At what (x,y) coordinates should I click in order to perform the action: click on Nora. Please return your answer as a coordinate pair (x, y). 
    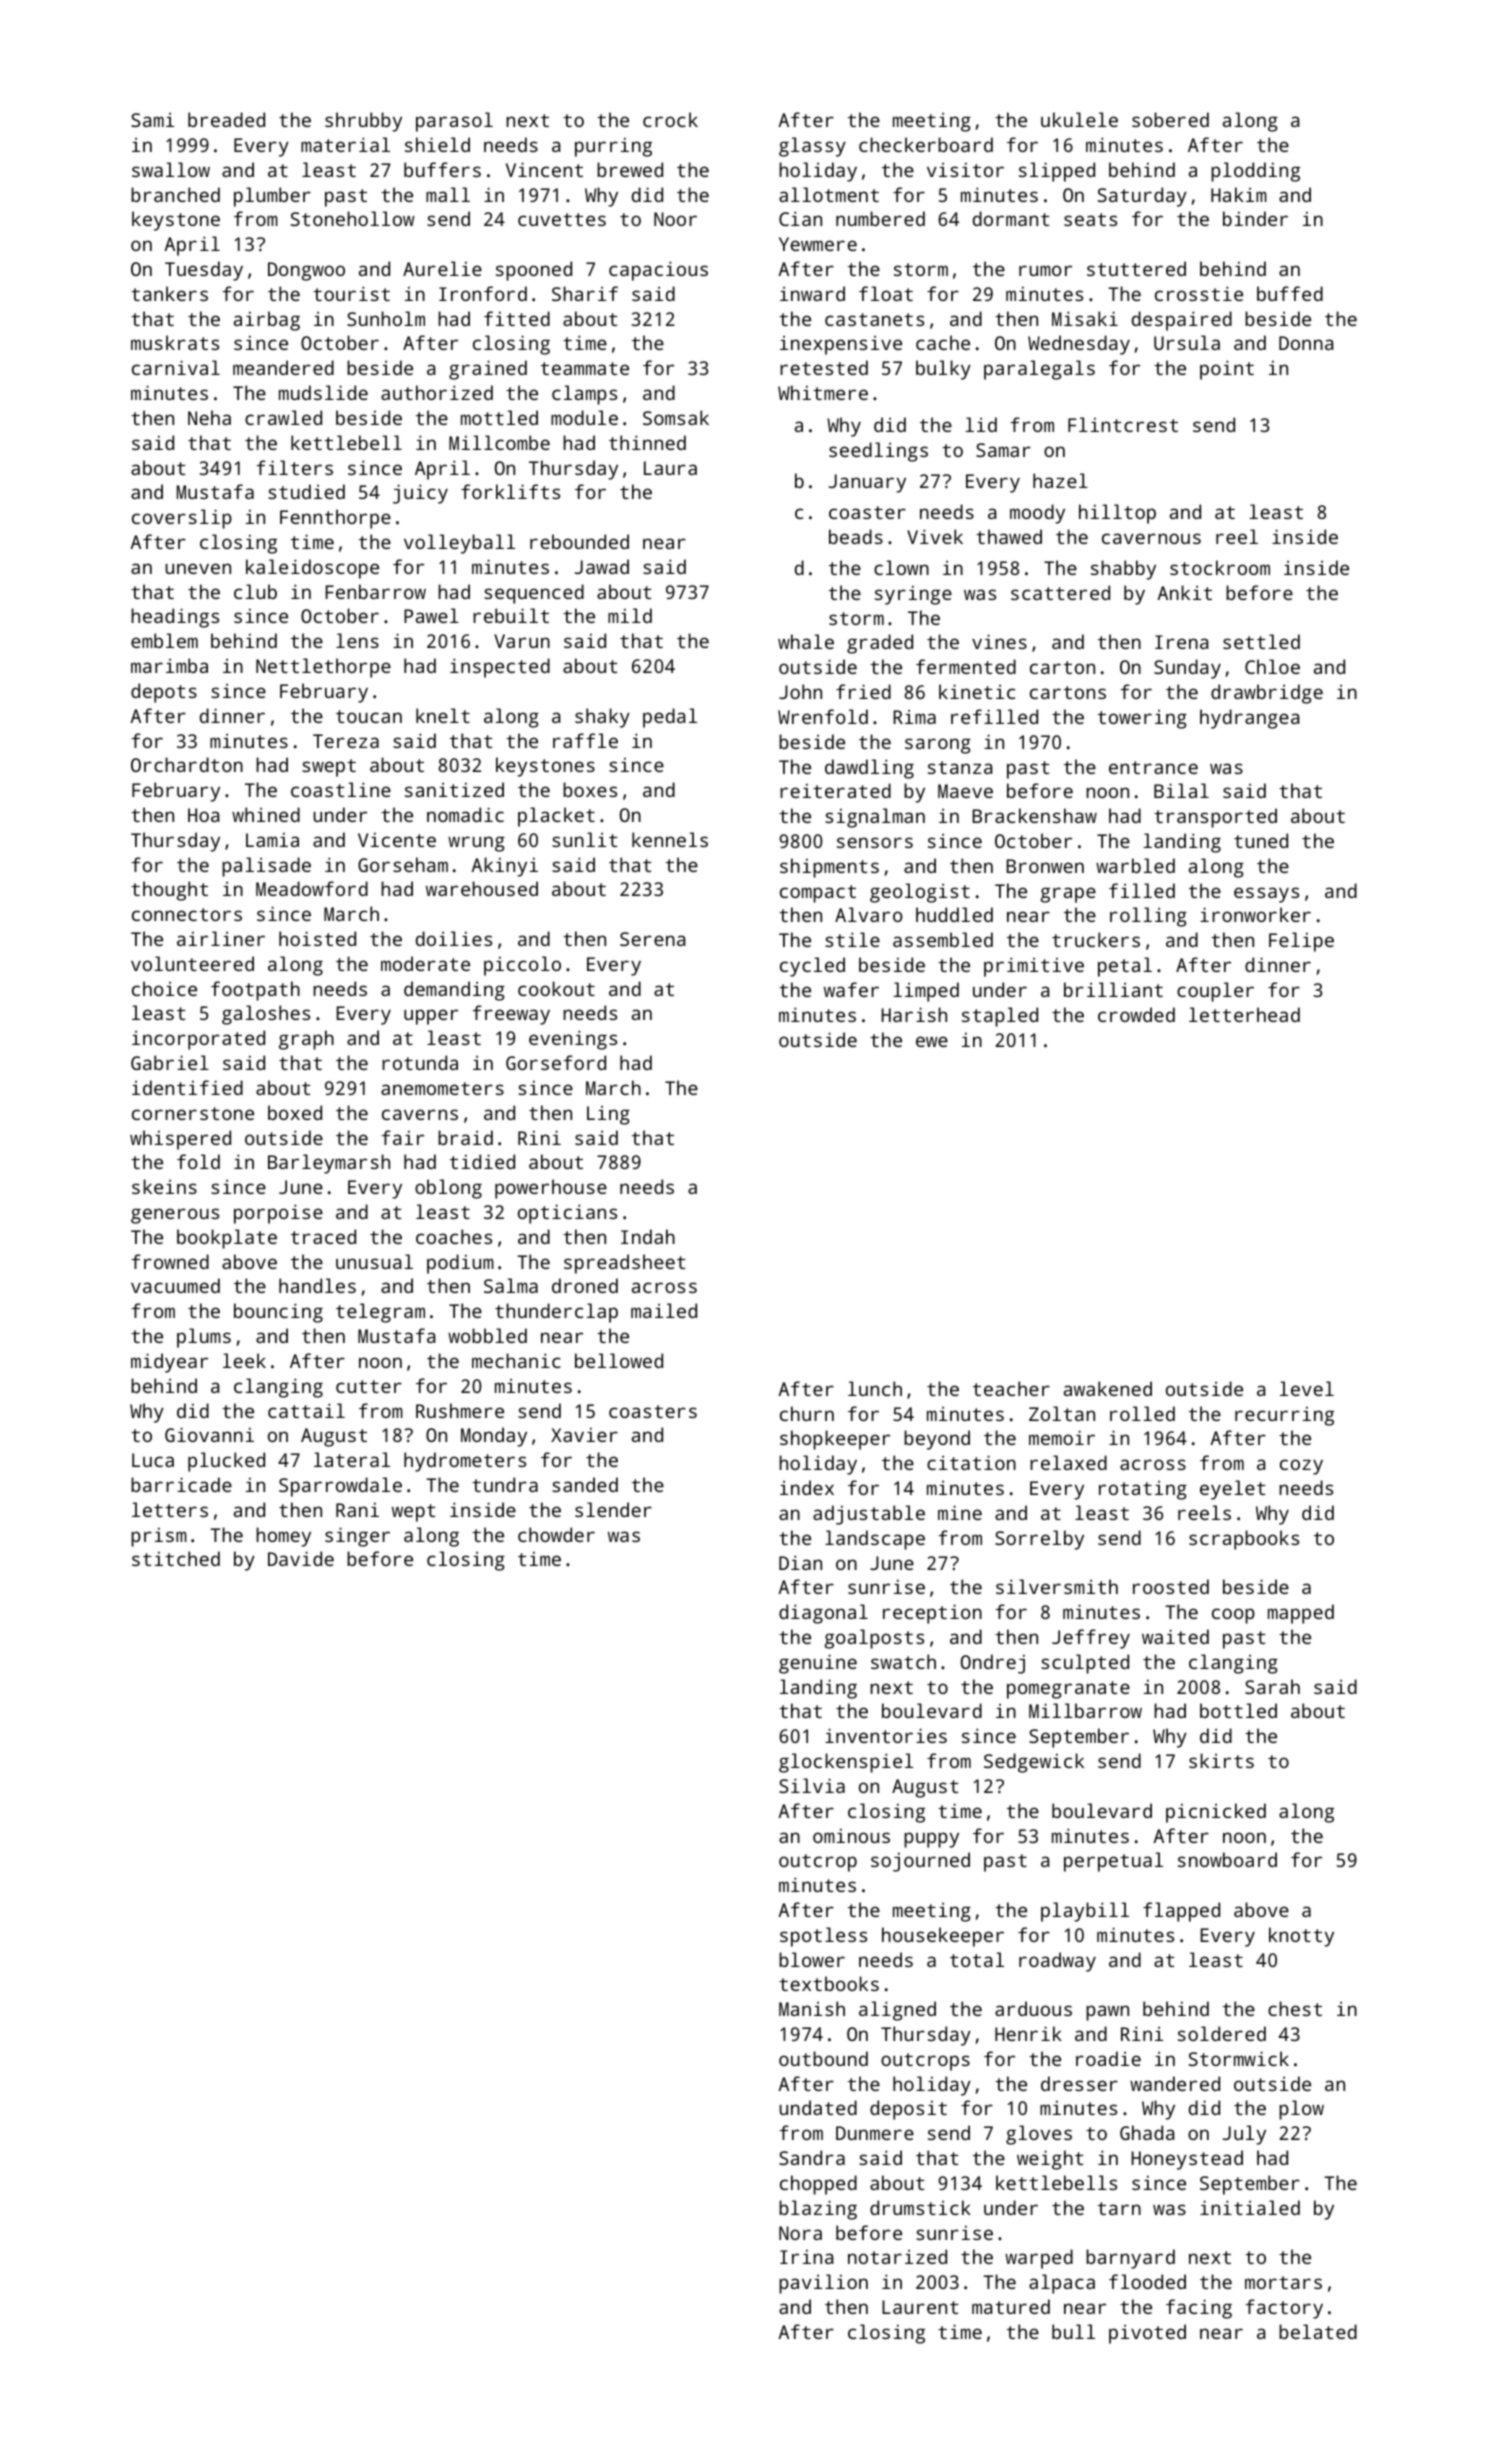
    Looking at the image, I should click on (800, 2233).
